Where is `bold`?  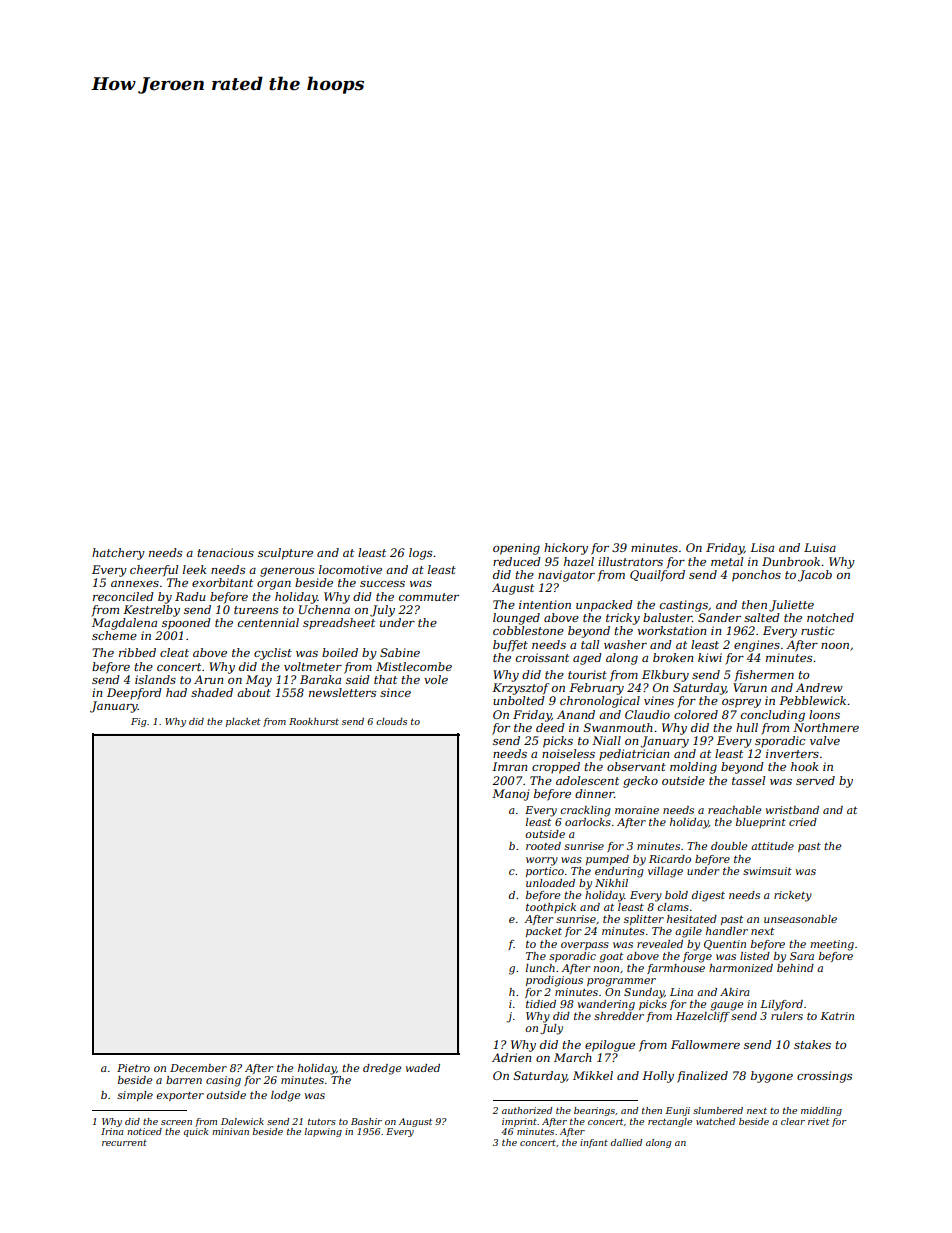 bold is located at coordinates (676, 895).
